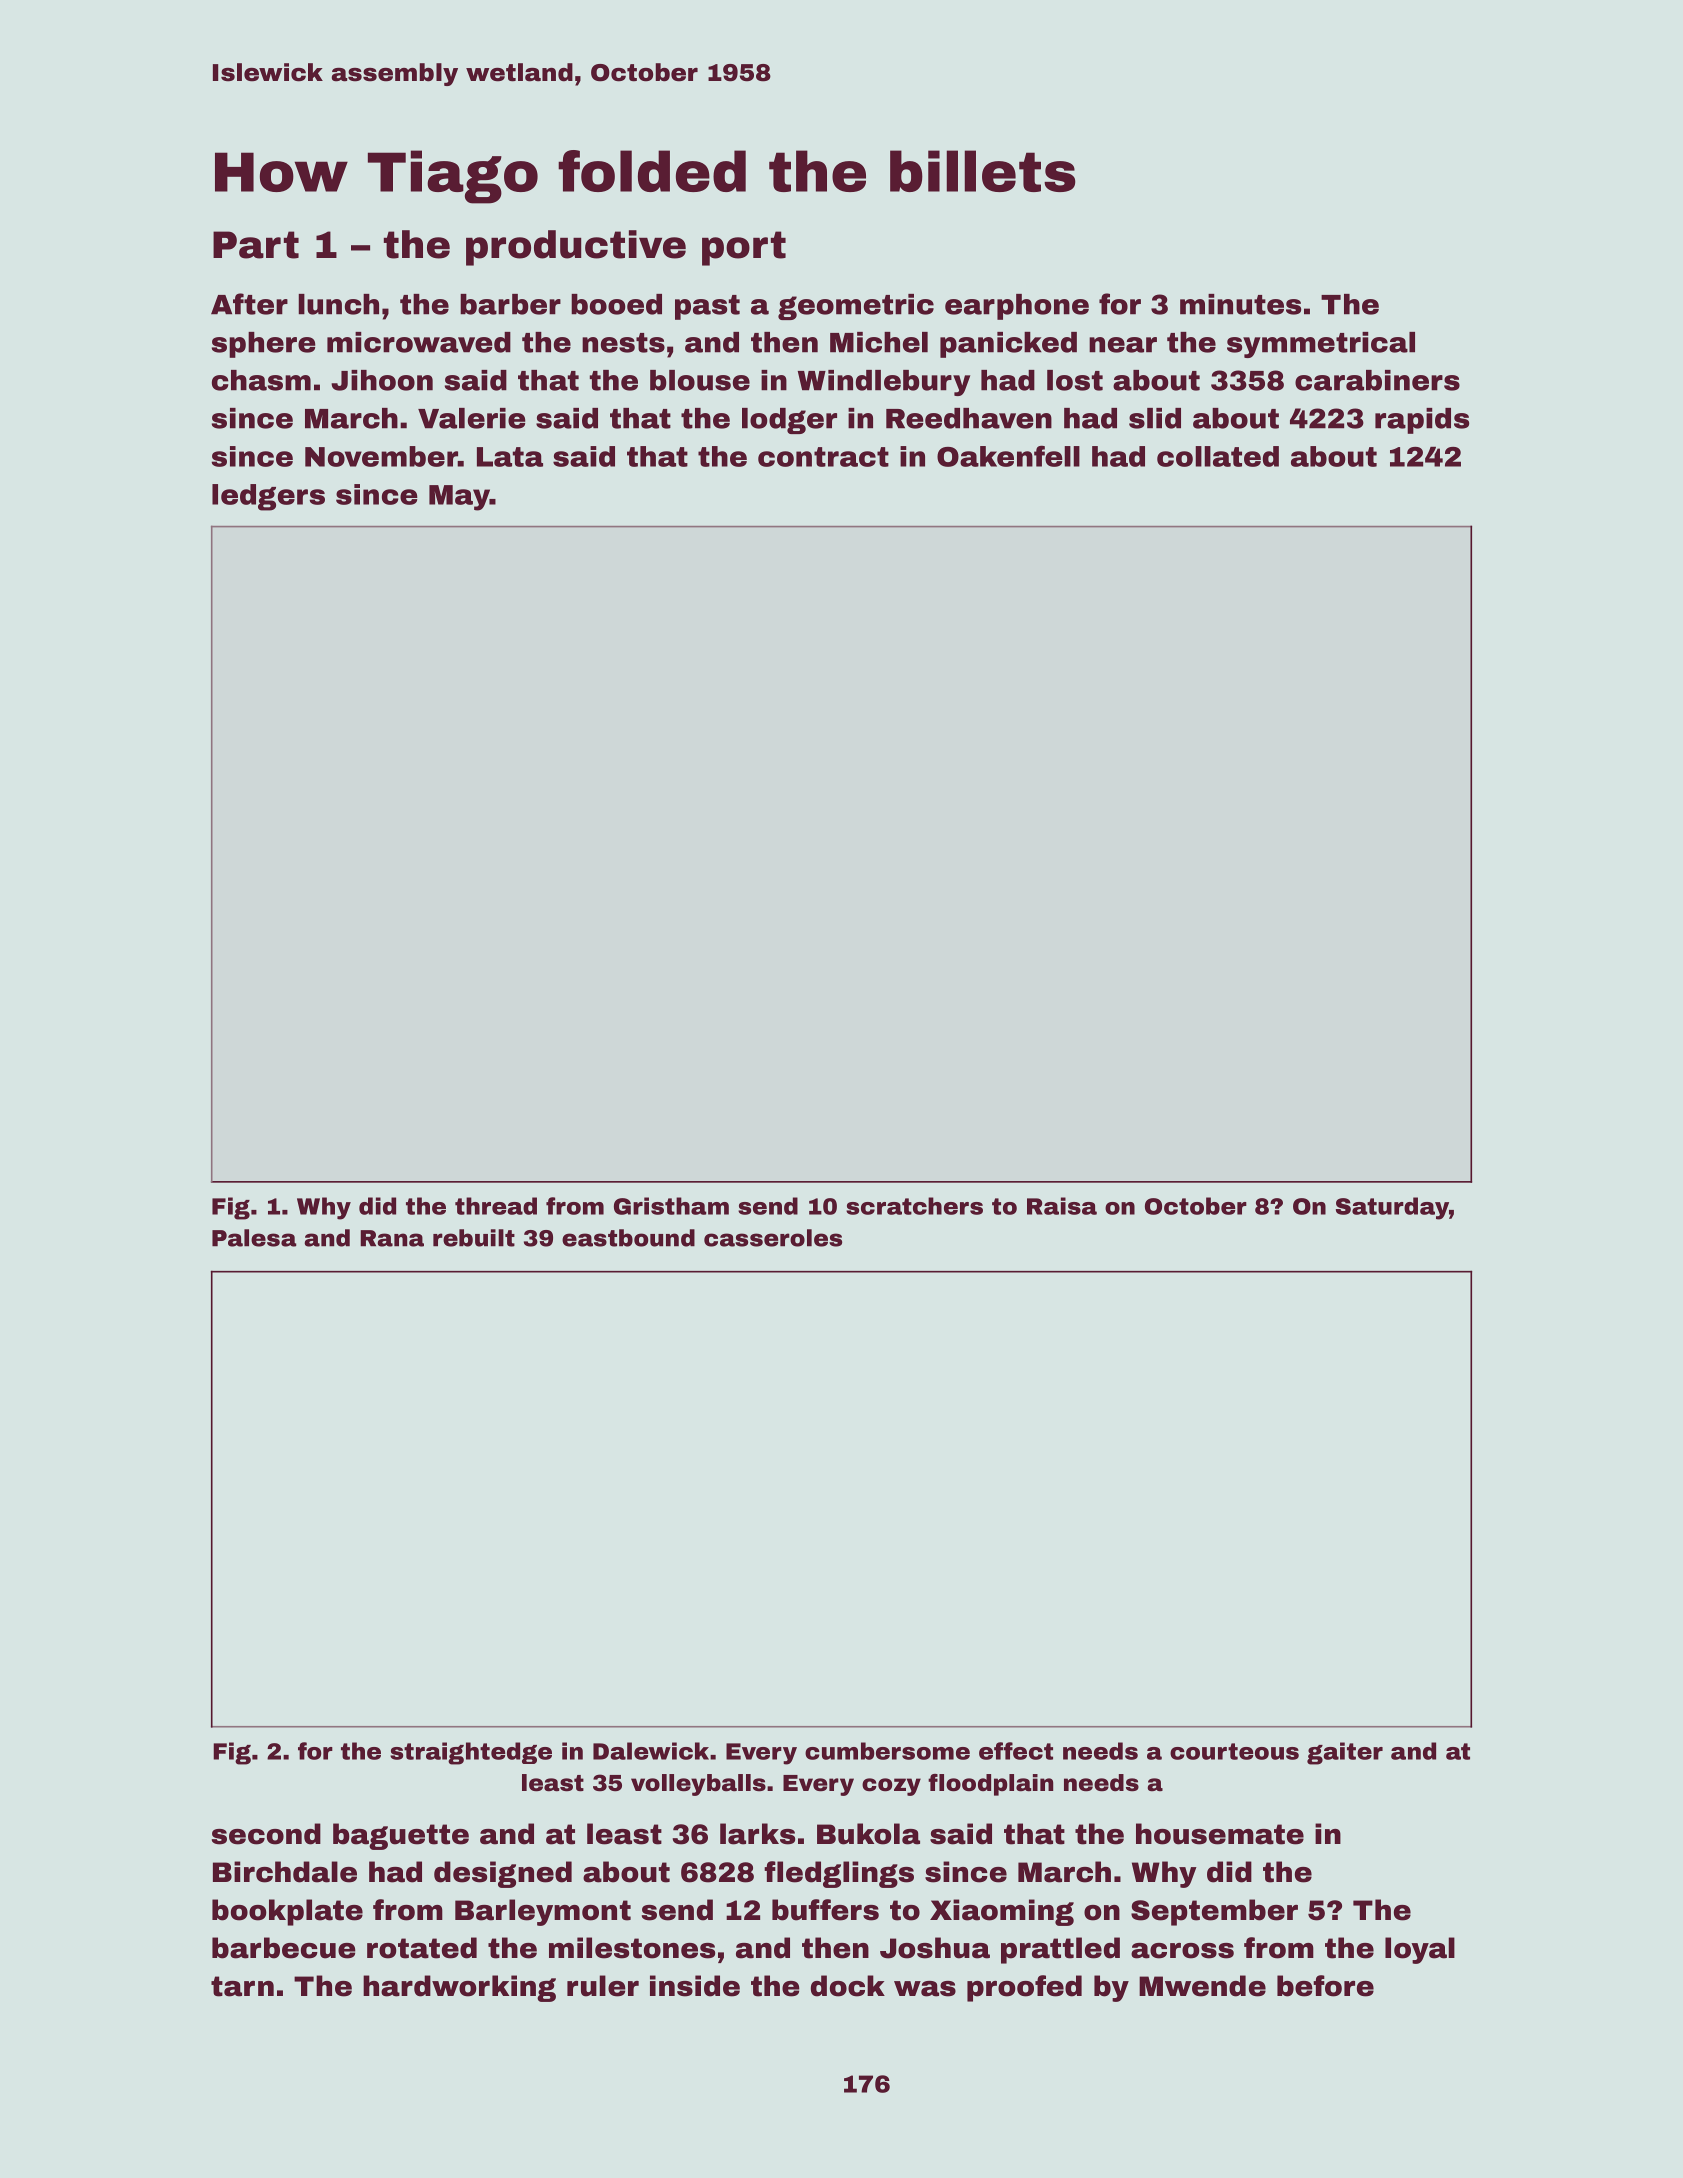 The width and height of the page is (1683, 2178). Describe the element at coordinates (1240, 304) in the page. I see `minutes` at that location.
